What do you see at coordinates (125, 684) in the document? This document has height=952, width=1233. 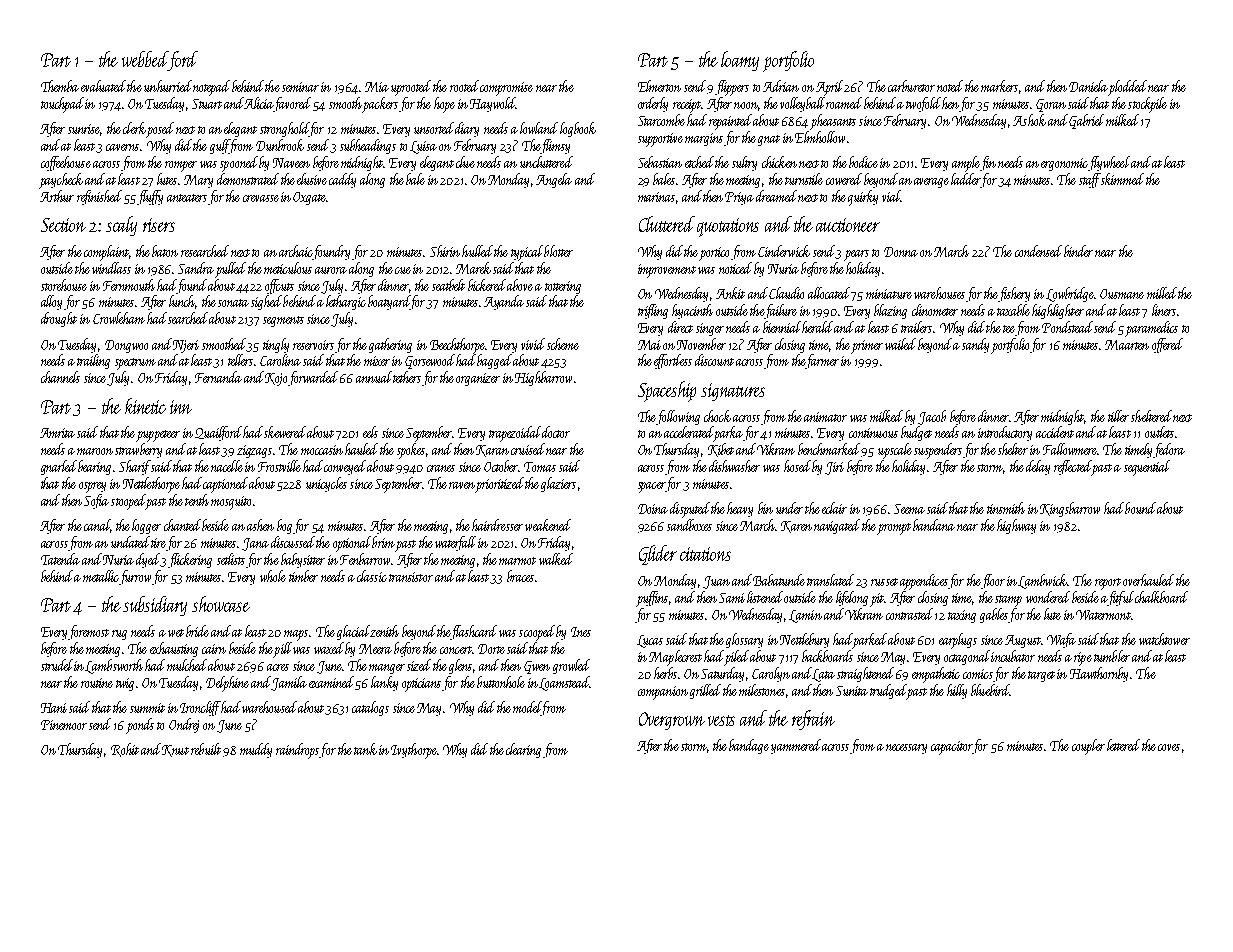 I see `twig` at bounding box center [125, 684].
